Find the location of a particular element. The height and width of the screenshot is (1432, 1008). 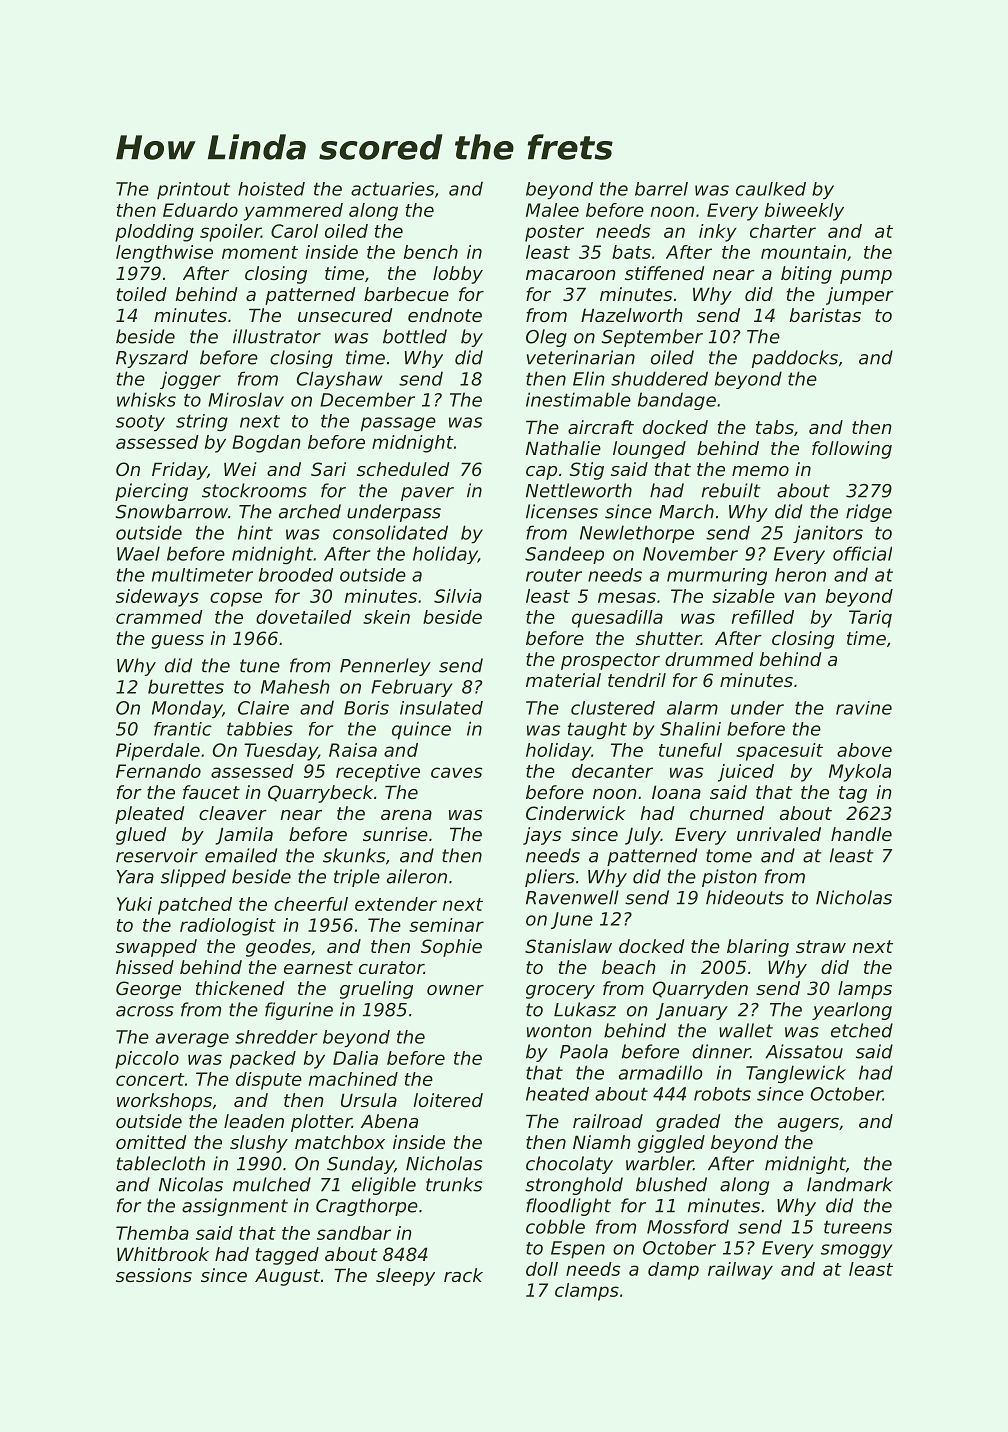

sessions is located at coordinates (154, 1275).
